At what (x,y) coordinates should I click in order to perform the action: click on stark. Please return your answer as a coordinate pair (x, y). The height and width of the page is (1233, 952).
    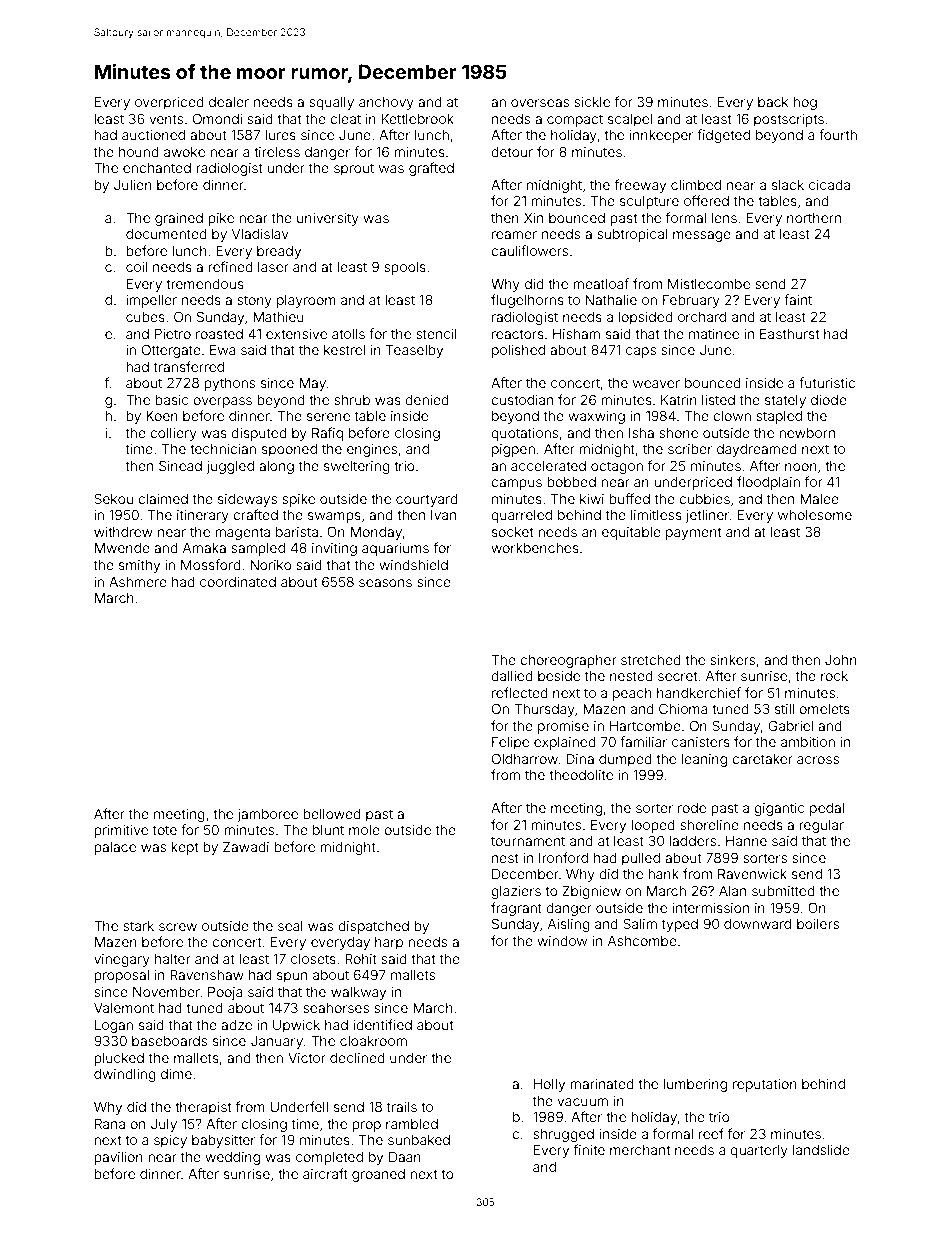
    Looking at the image, I should click on (138, 926).
